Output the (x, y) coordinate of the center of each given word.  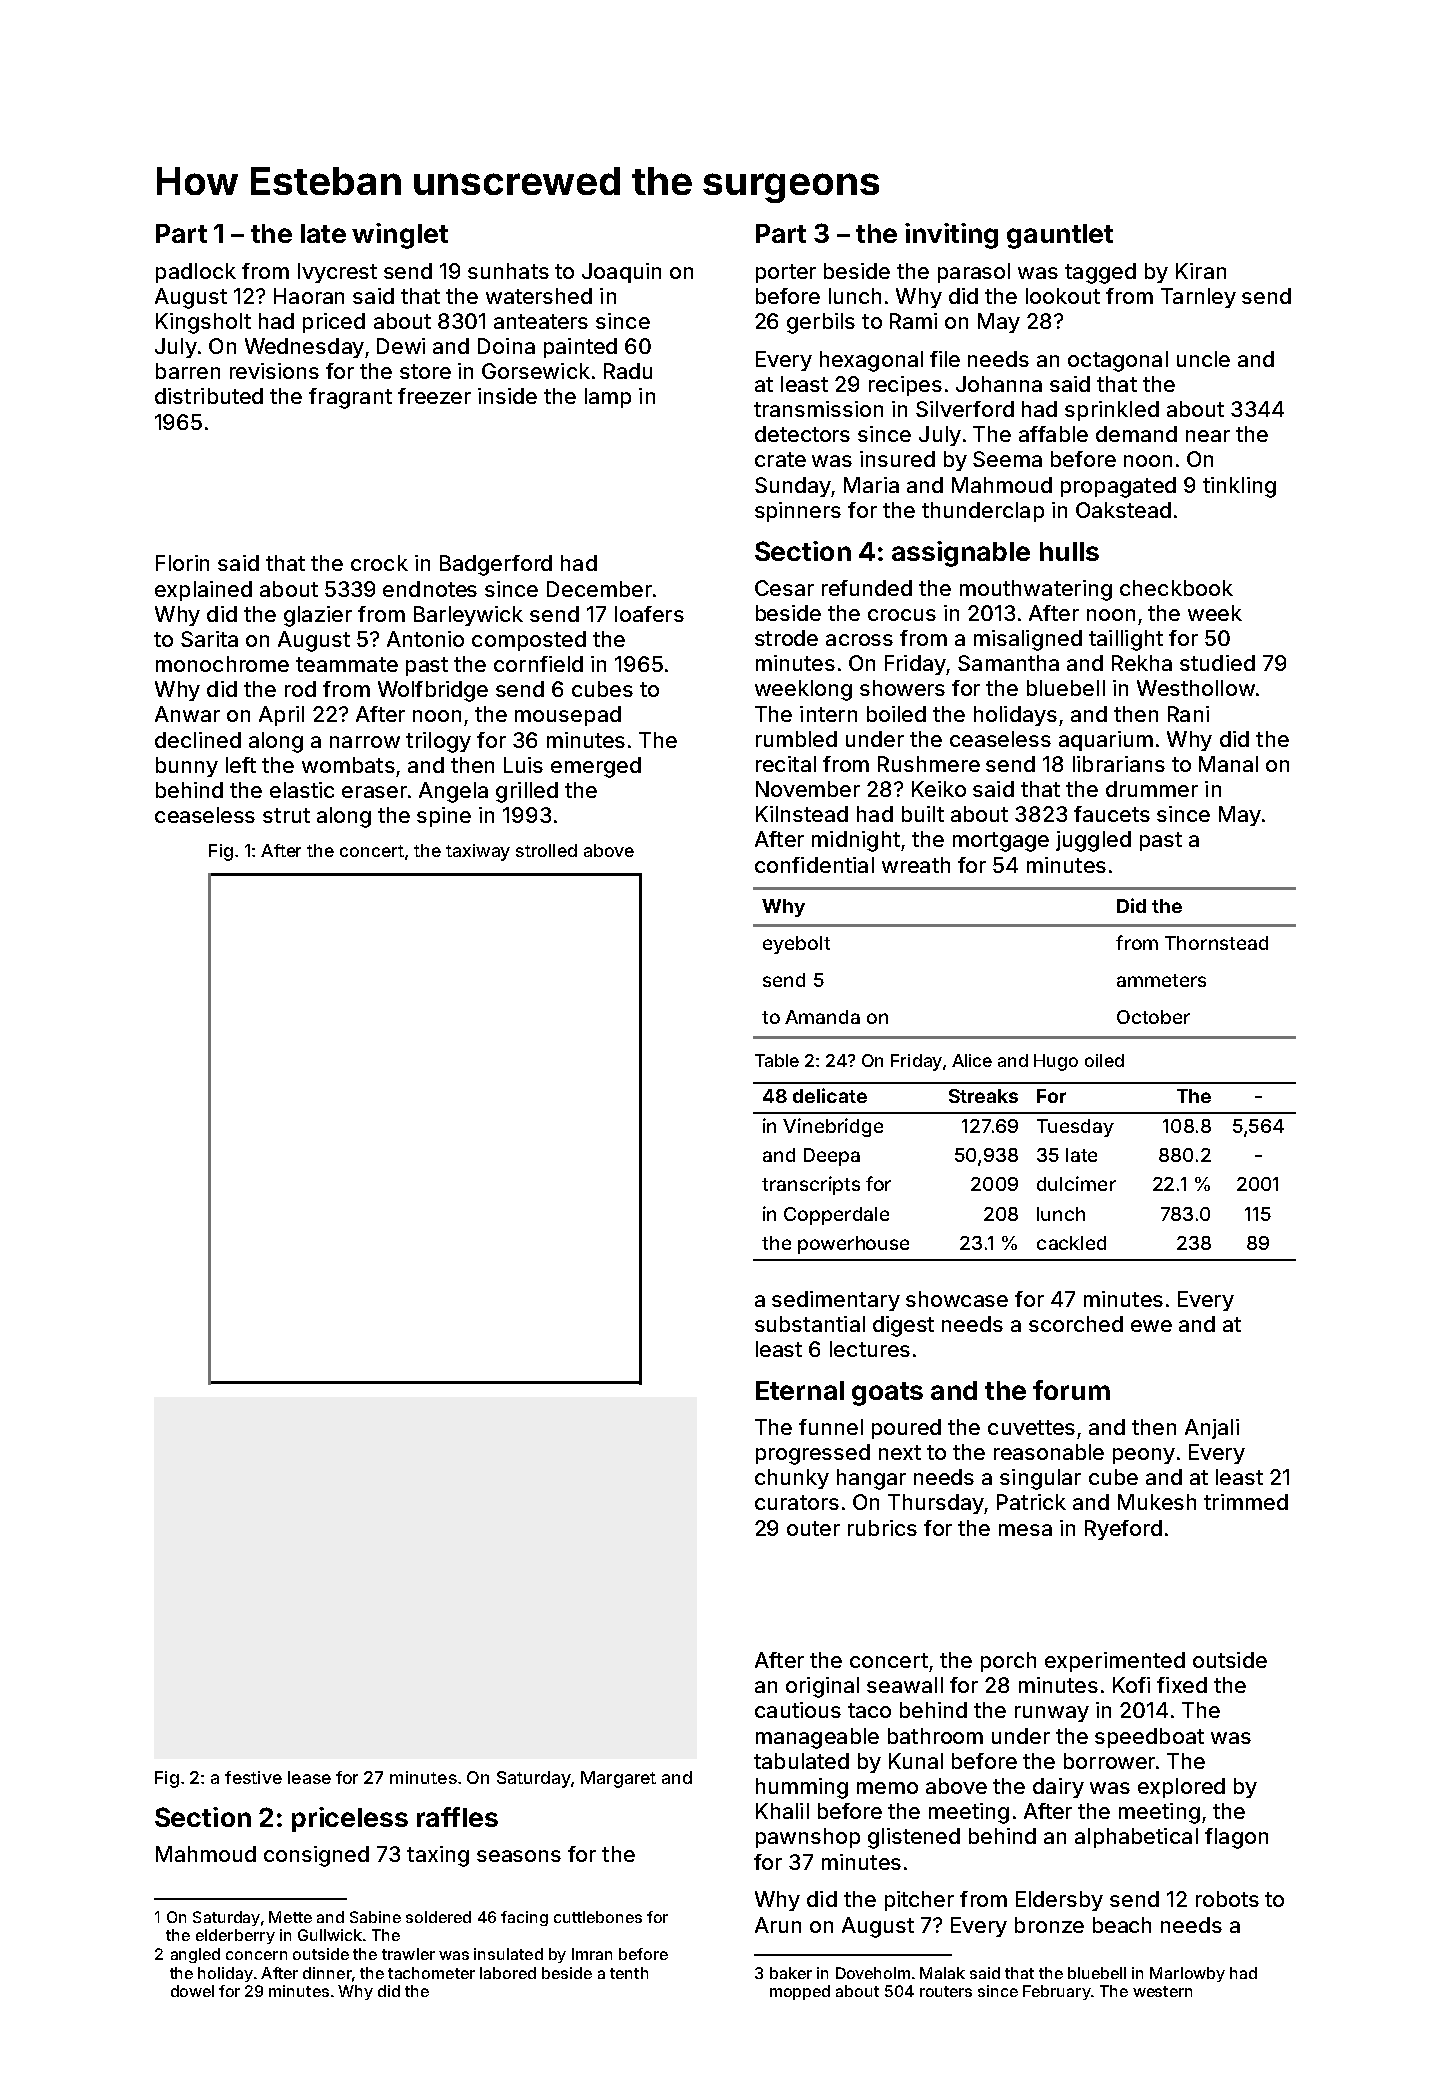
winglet (400, 236)
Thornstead (1216, 943)
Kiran (1201, 271)
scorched (1076, 1324)
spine (444, 817)
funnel (831, 1427)
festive (253, 1777)
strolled (546, 850)
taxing (438, 1856)
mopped (800, 1992)
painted (580, 348)
